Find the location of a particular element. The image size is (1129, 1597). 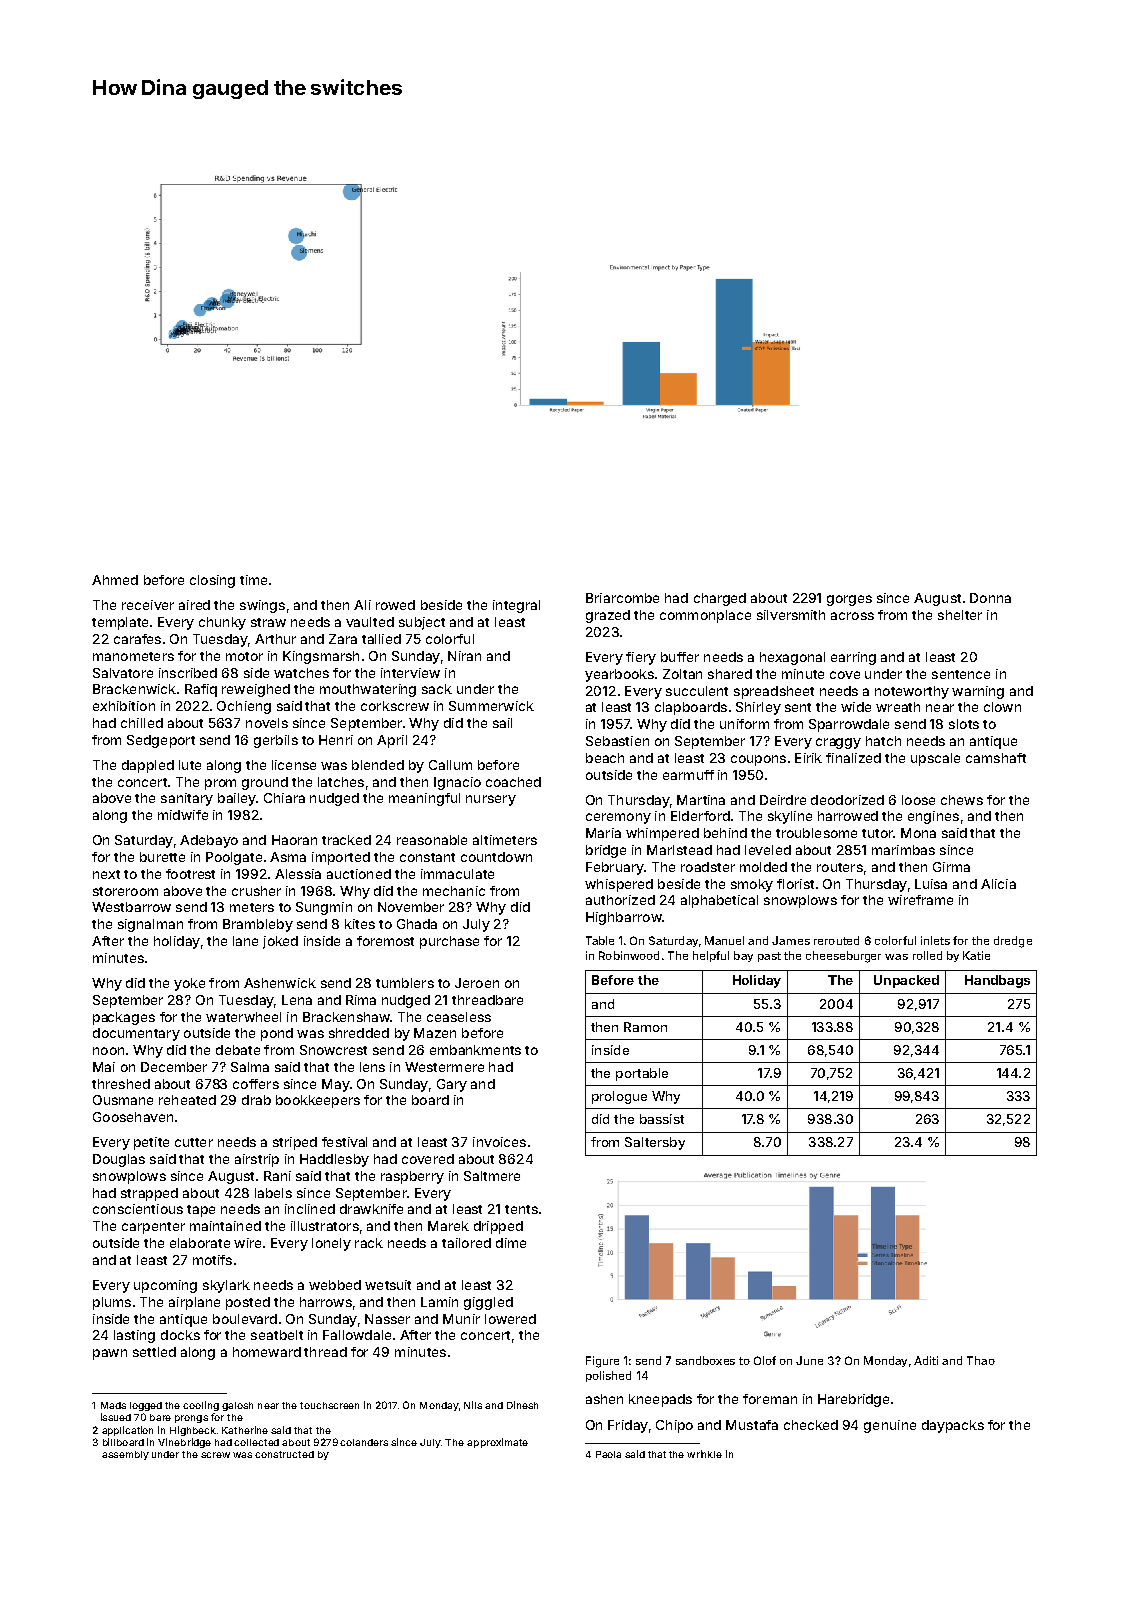

daypacks is located at coordinates (953, 1426).
